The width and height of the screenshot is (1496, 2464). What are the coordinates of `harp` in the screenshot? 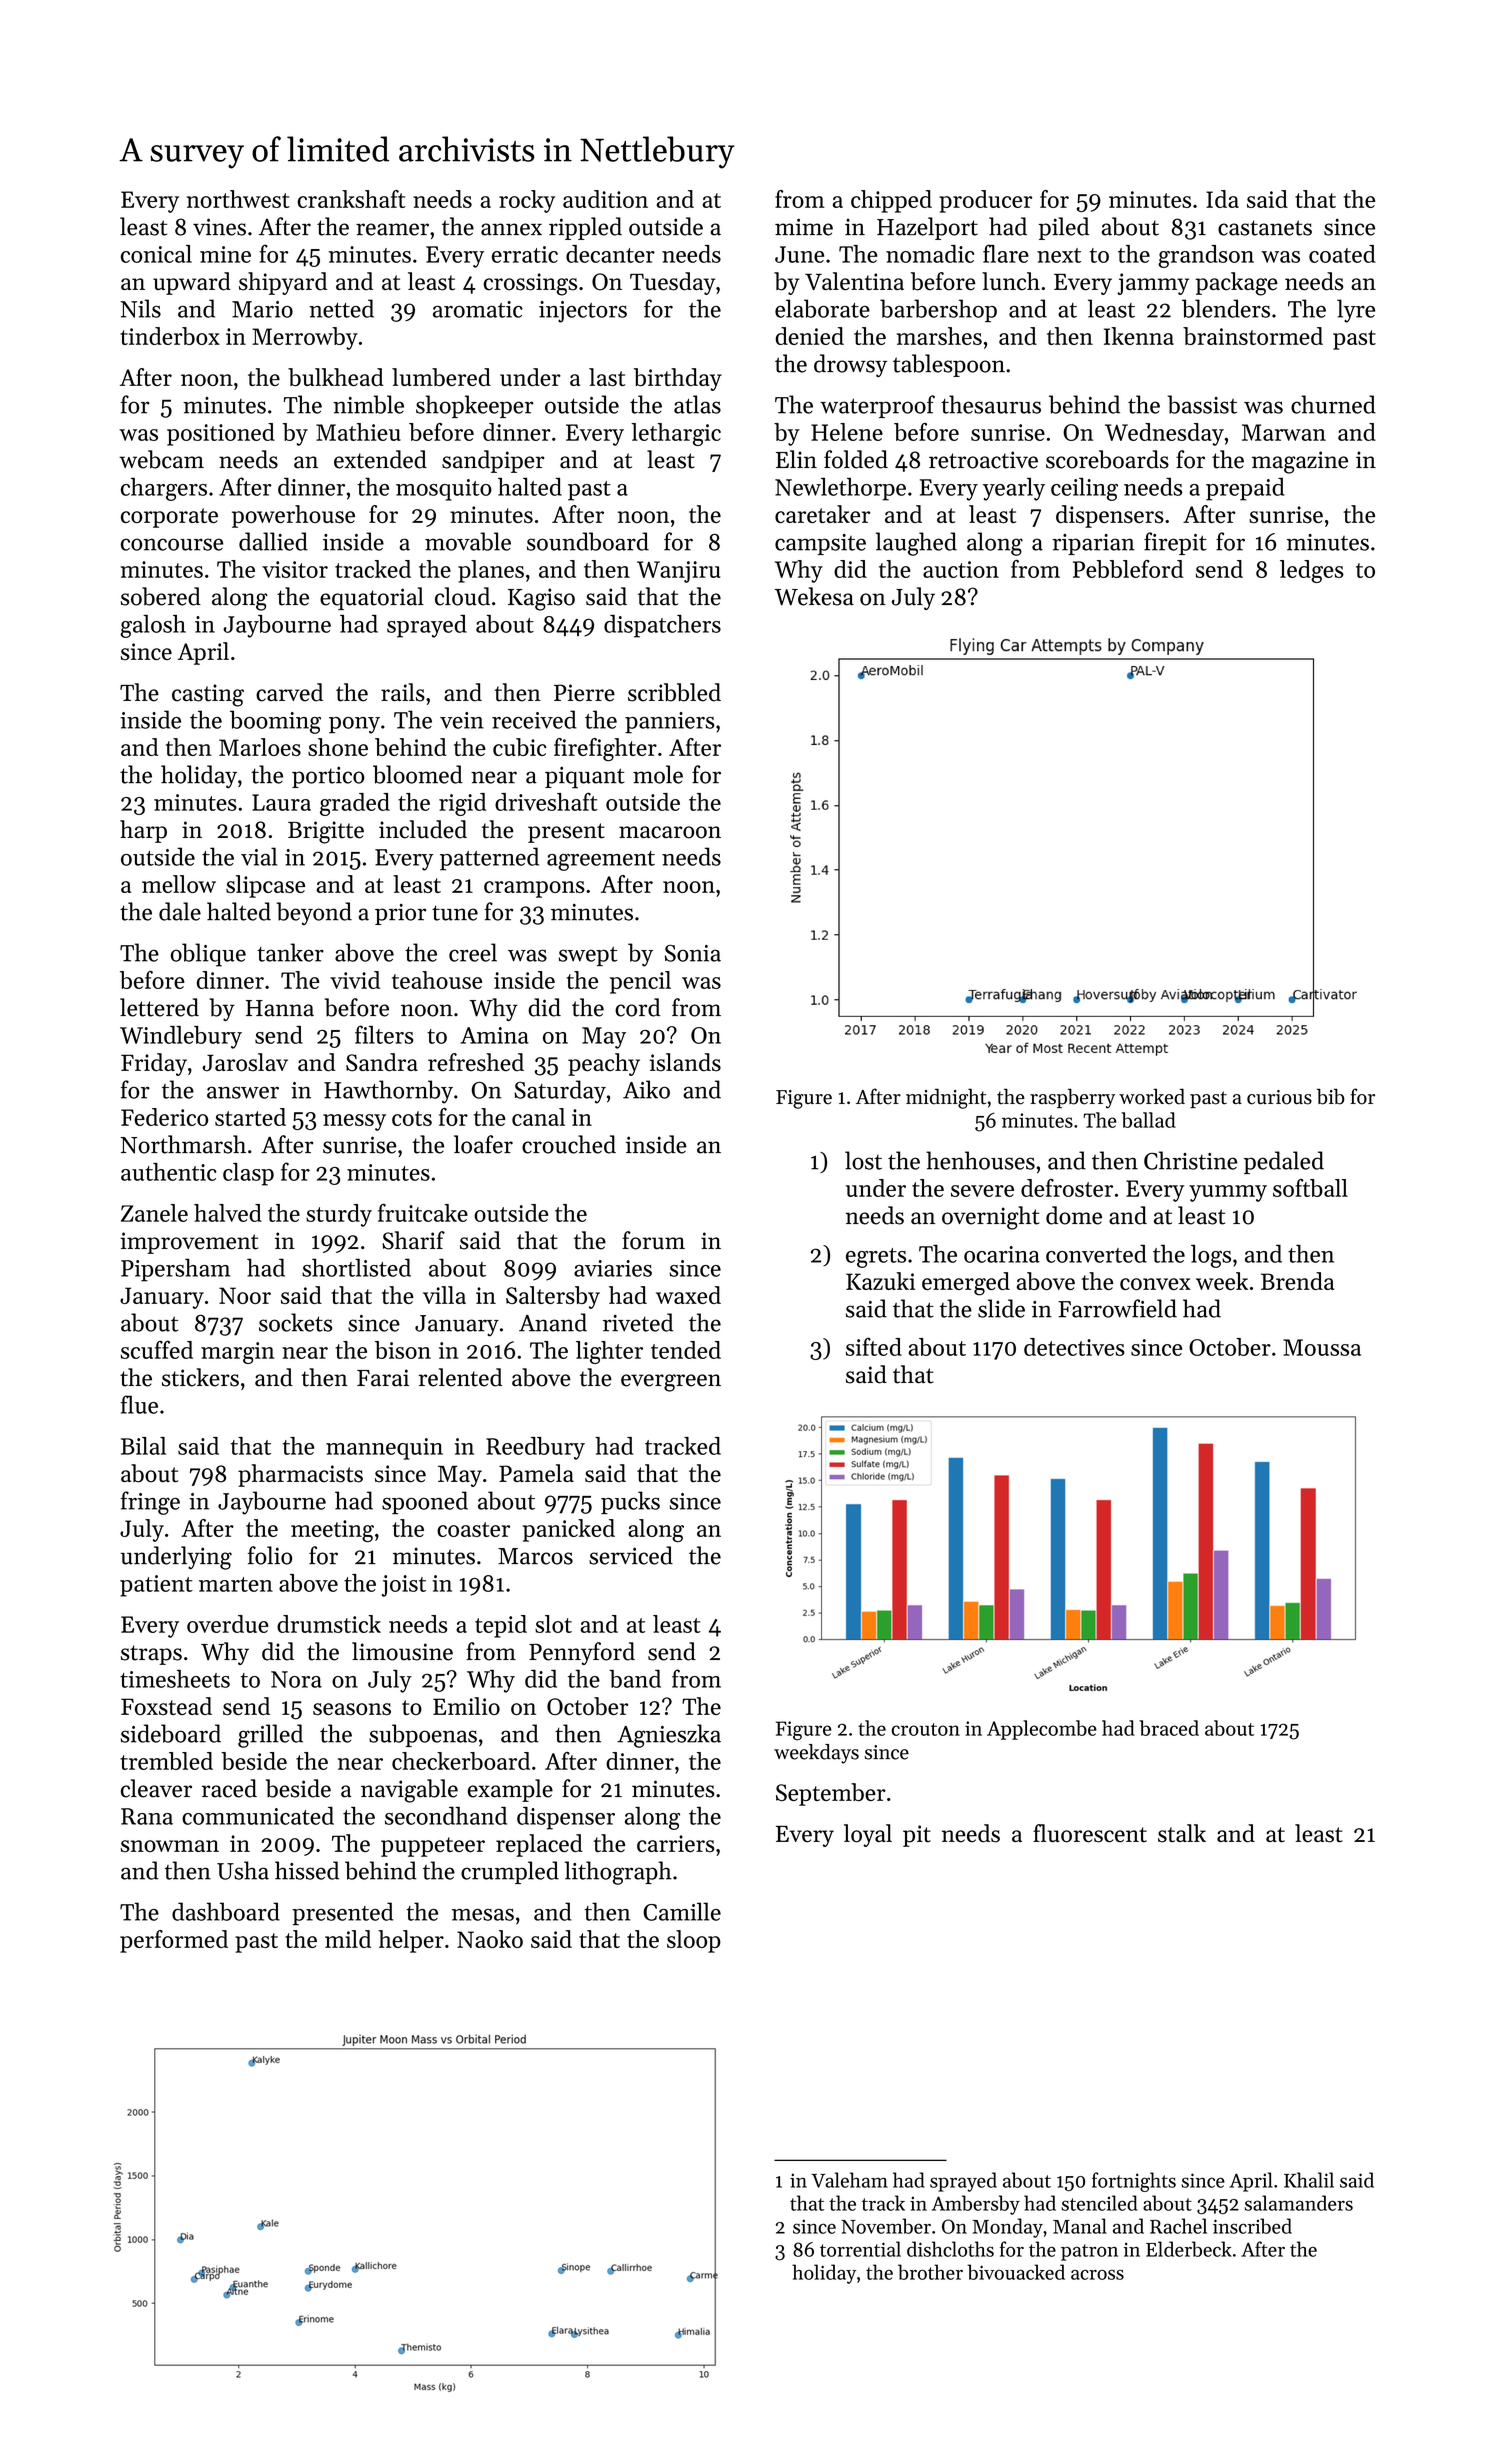 It's located at (143, 831).
